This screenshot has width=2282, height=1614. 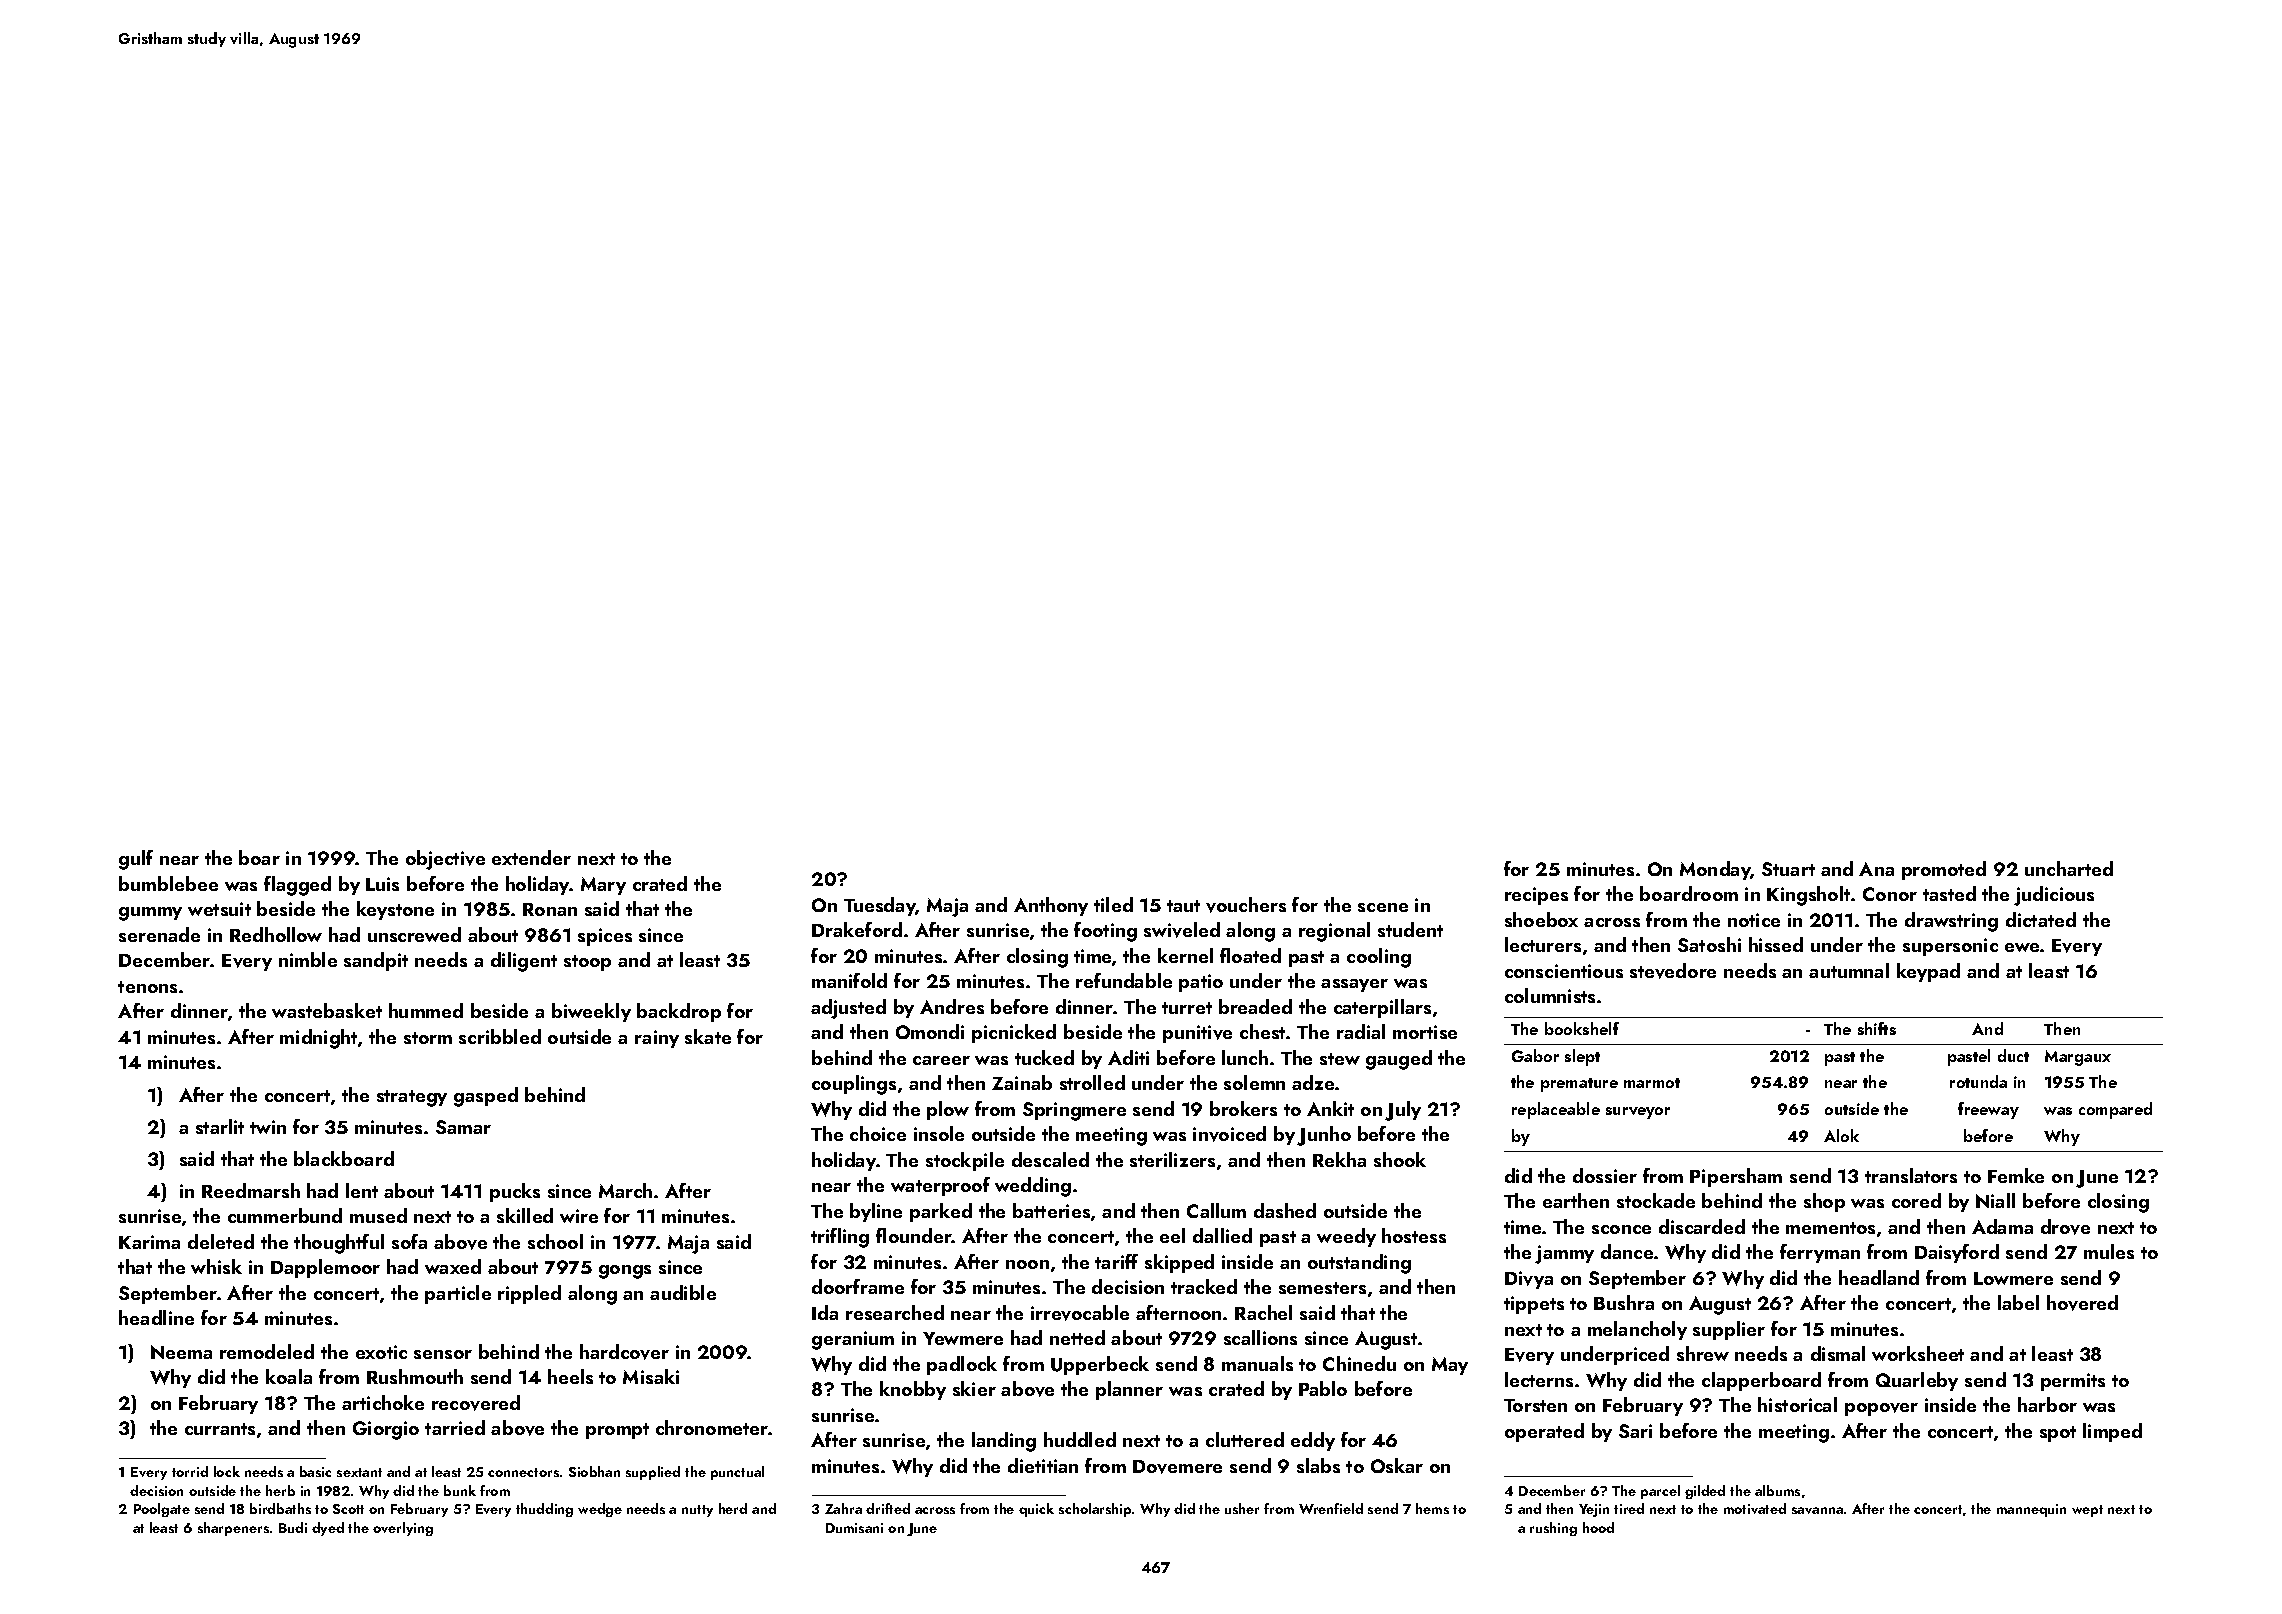 I want to click on mannequin, so click(x=2031, y=1510).
